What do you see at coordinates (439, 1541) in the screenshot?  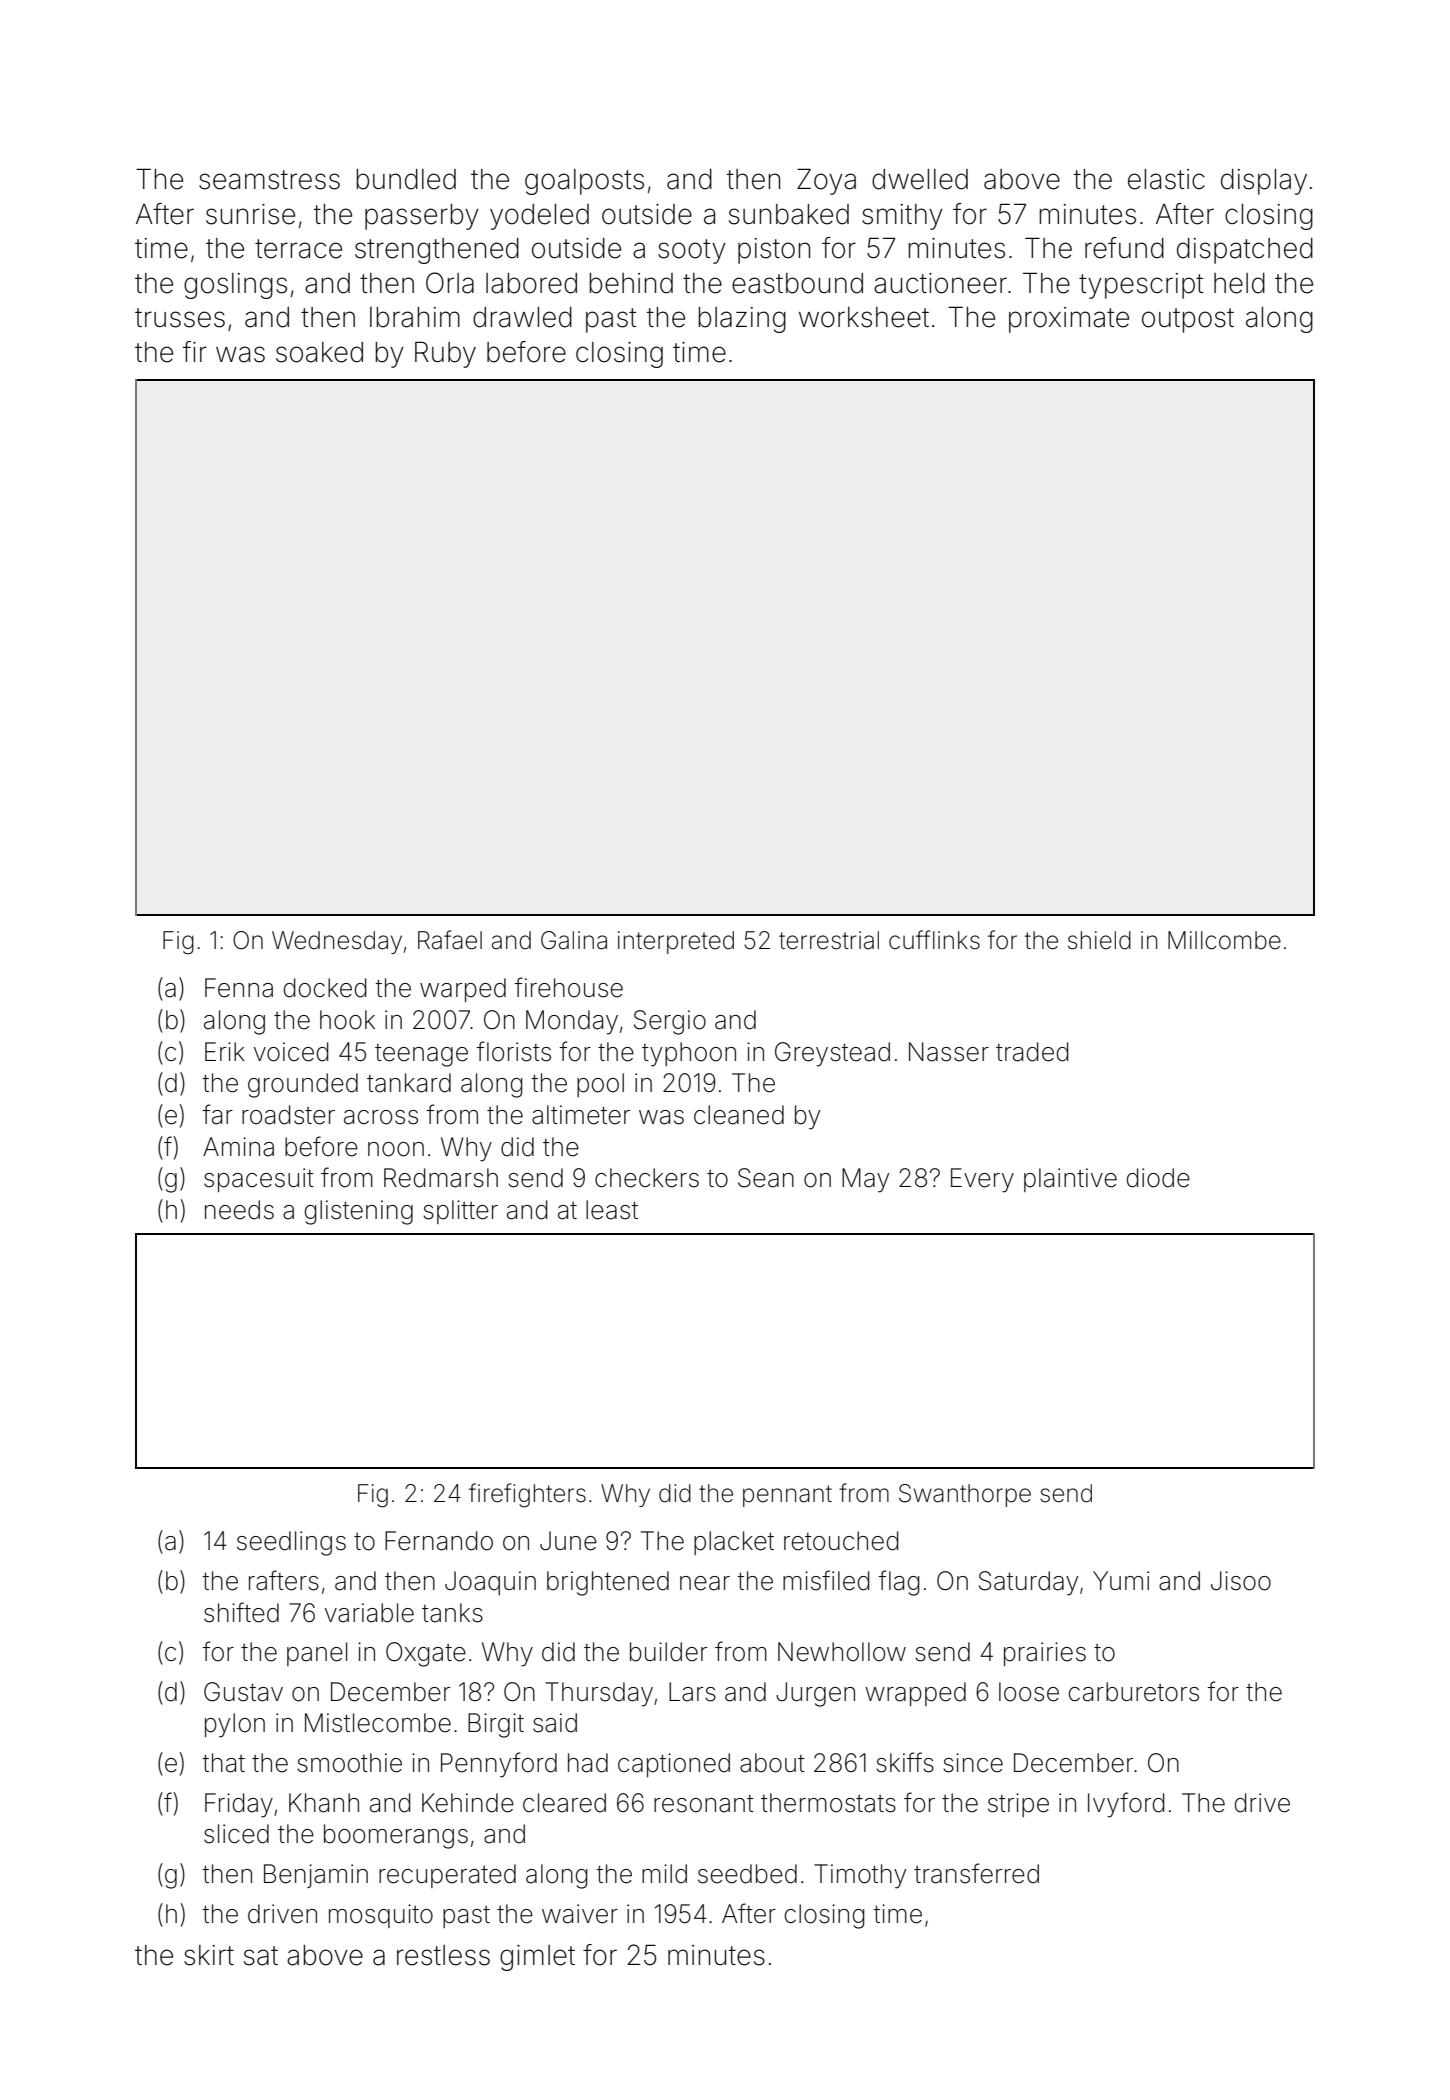 I see `Fernando` at bounding box center [439, 1541].
